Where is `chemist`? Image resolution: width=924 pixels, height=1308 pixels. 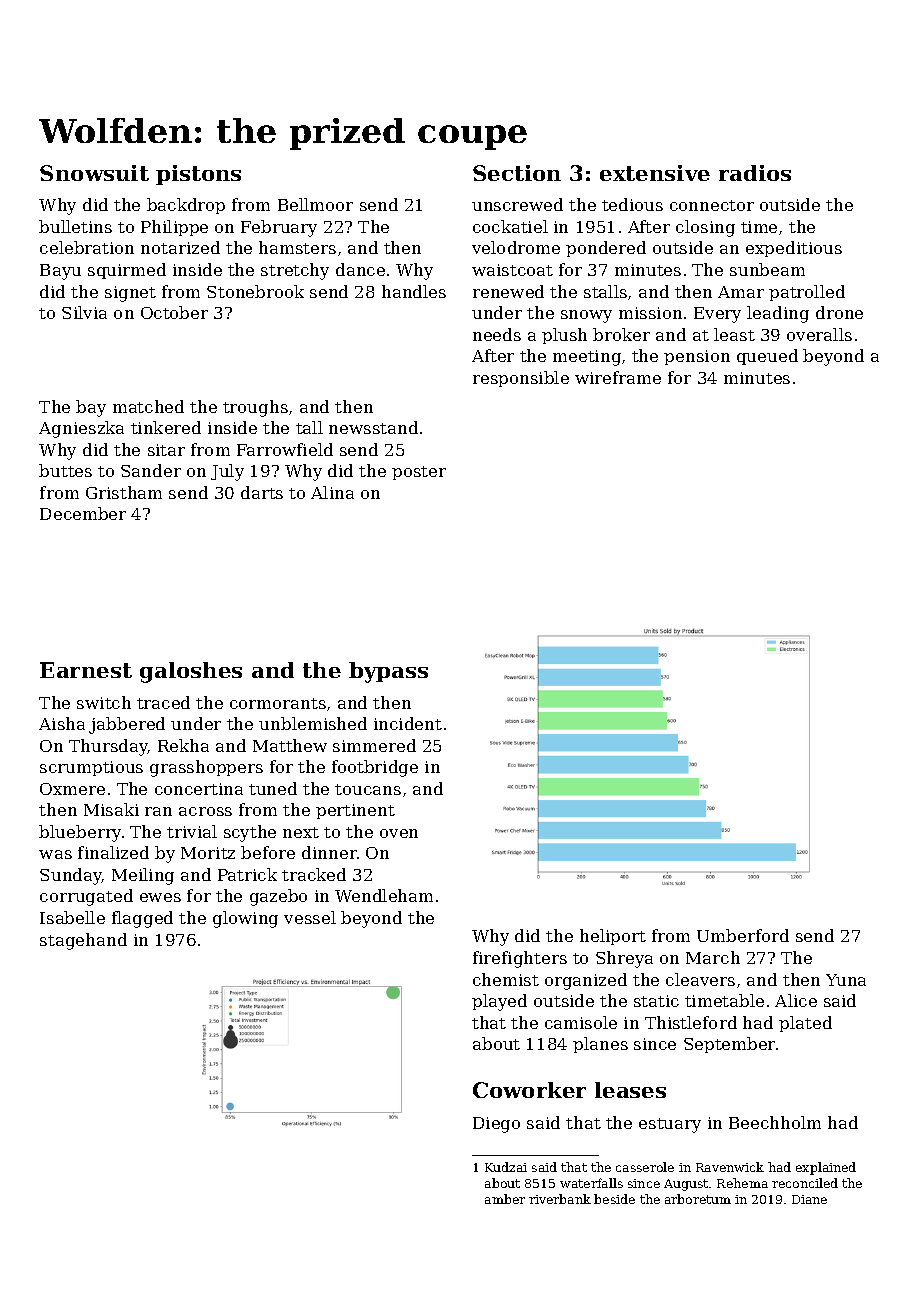 chemist is located at coordinates (506, 979).
